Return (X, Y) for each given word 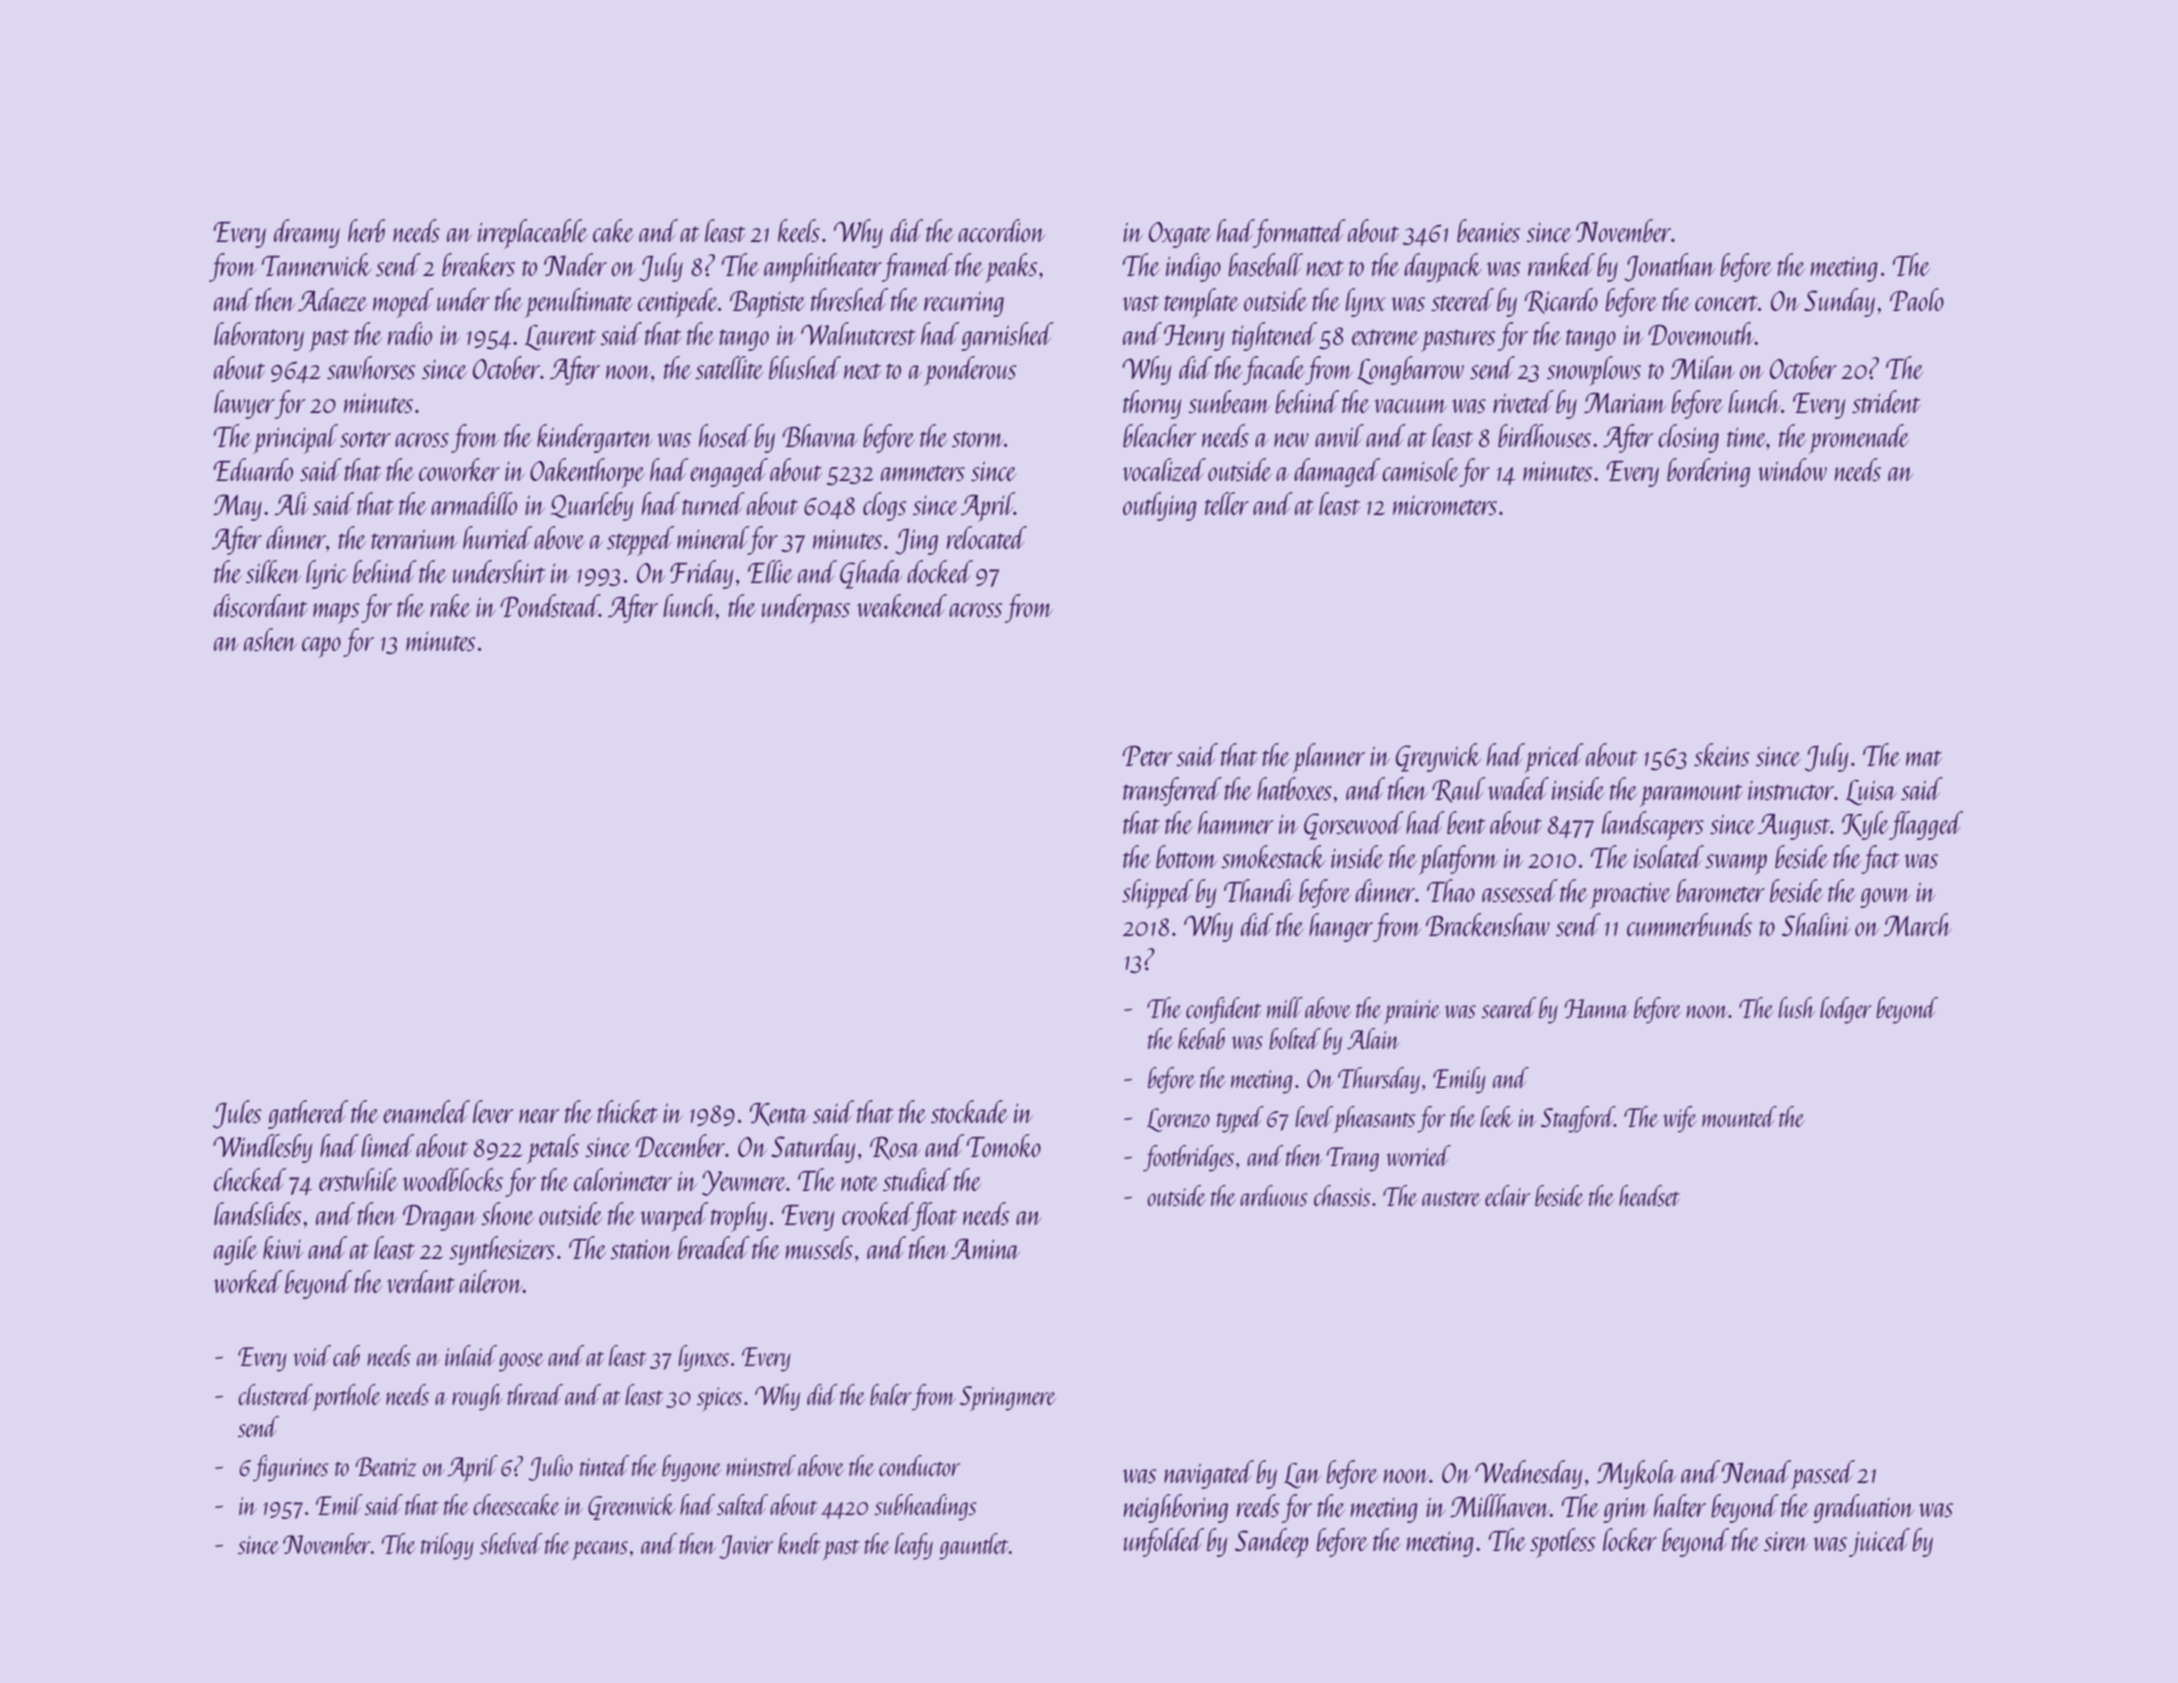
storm (978, 439)
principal (295, 439)
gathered (308, 1114)
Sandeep (1271, 1543)
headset (1649, 1195)
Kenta (779, 1114)
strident (1886, 401)
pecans (600, 1550)
